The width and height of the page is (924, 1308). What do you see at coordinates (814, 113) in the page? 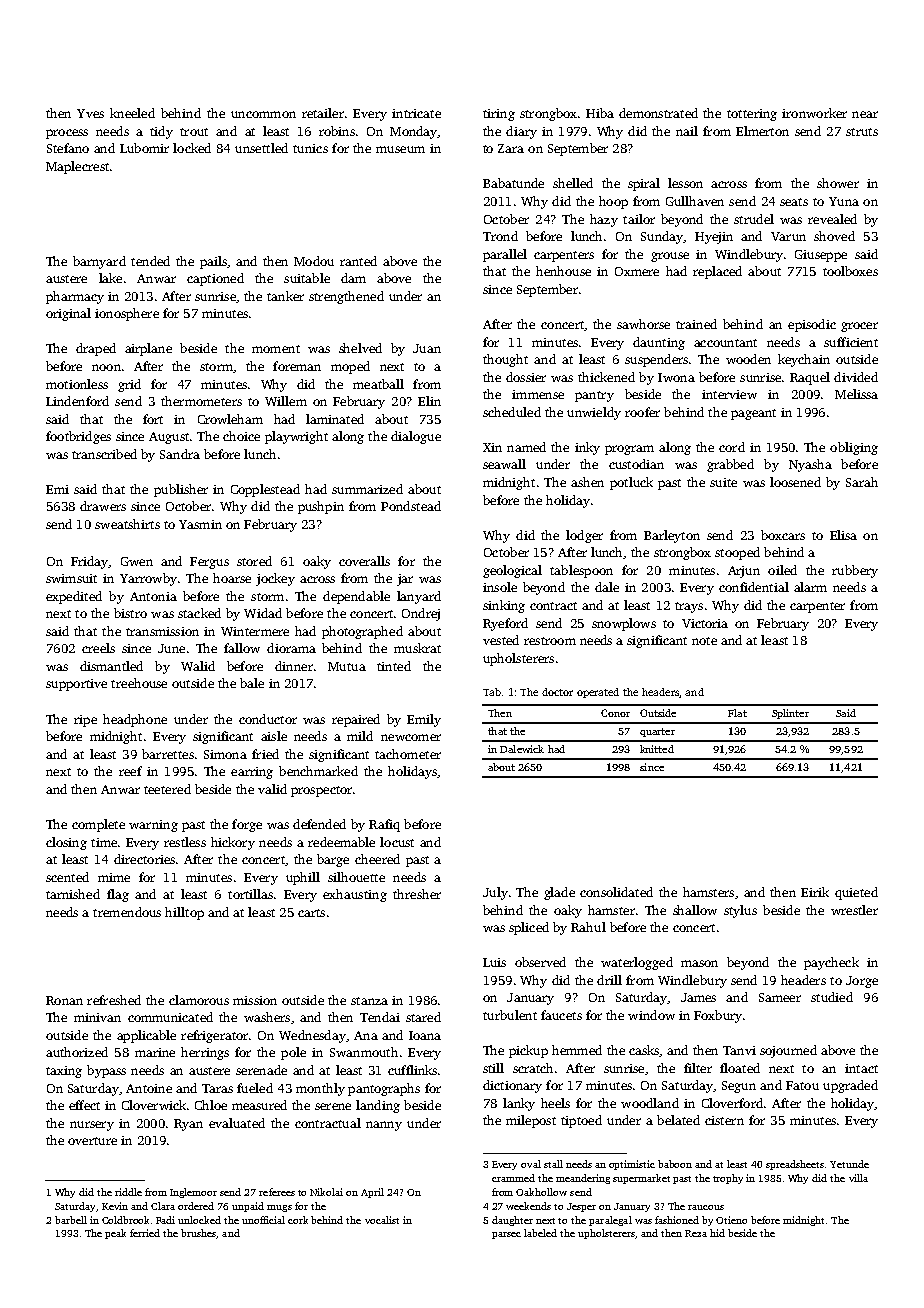
I see `ironworker` at bounding box center [814, 113].
